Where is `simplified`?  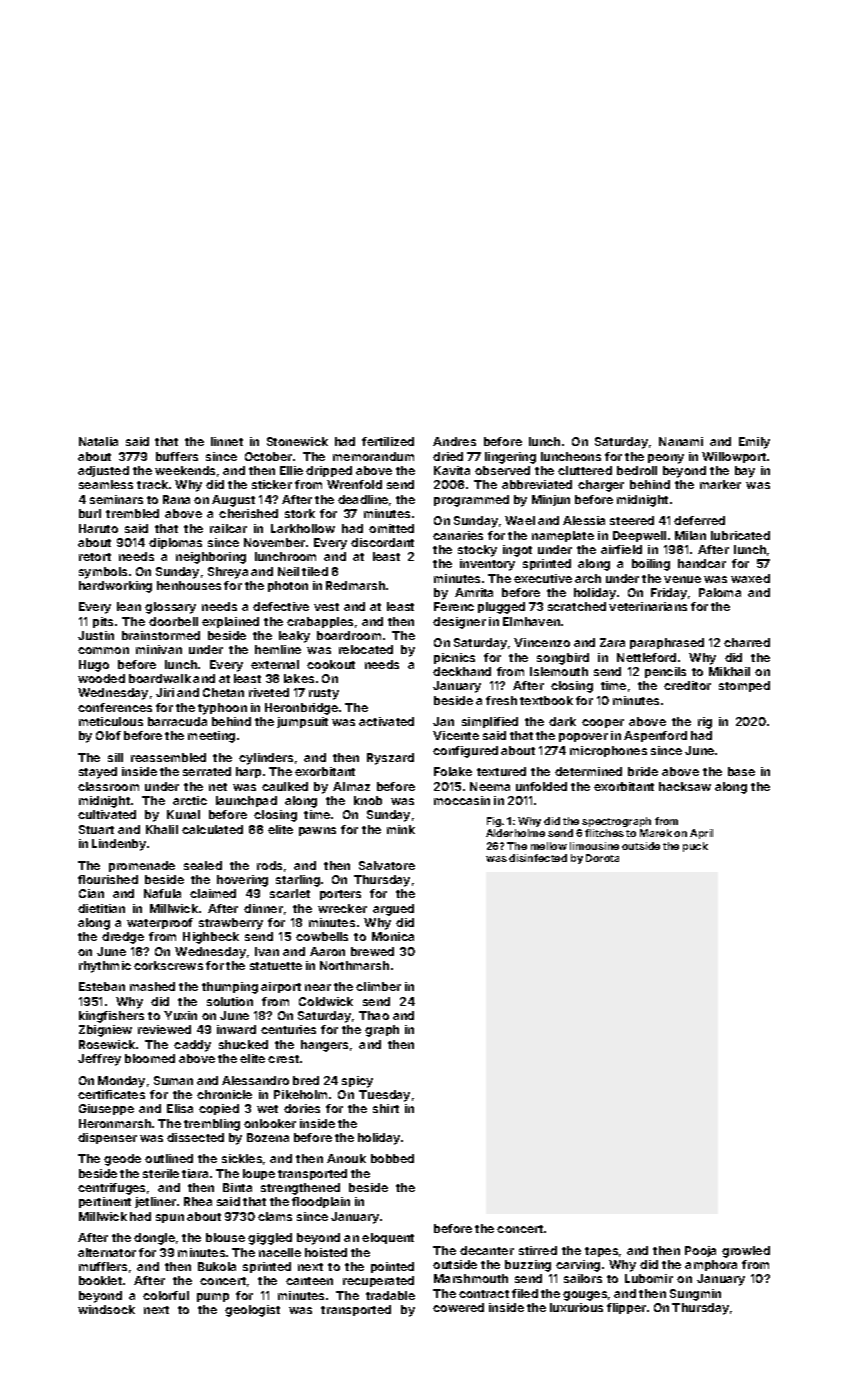
simplified is located at coordinates (490, 722).
